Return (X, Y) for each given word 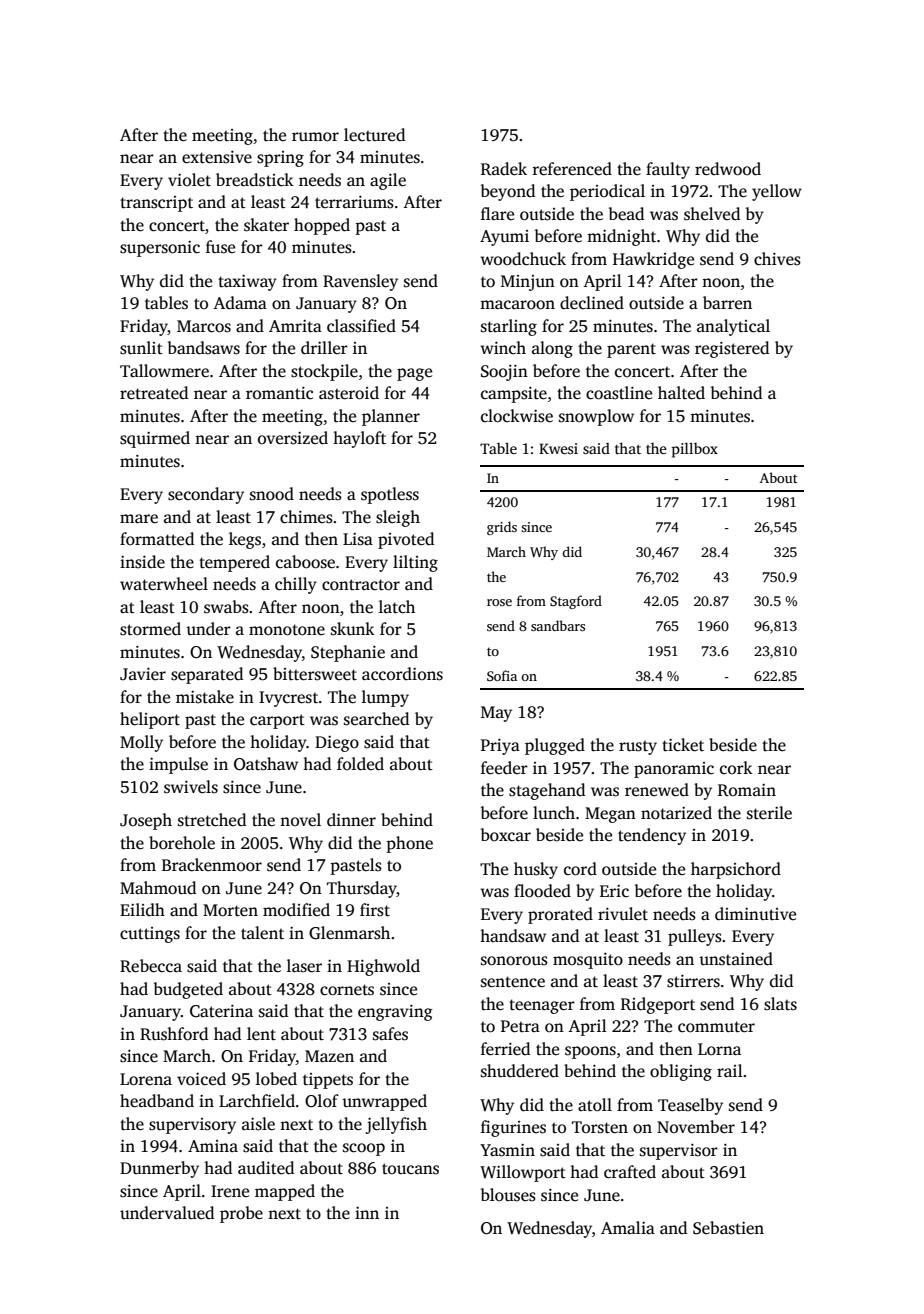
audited (266, 1168)
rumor (315, 137)
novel (300, 820)
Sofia (502, 675)
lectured (374, 135)
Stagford (576, 602)
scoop (364, 1149)
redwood (728, 169)
